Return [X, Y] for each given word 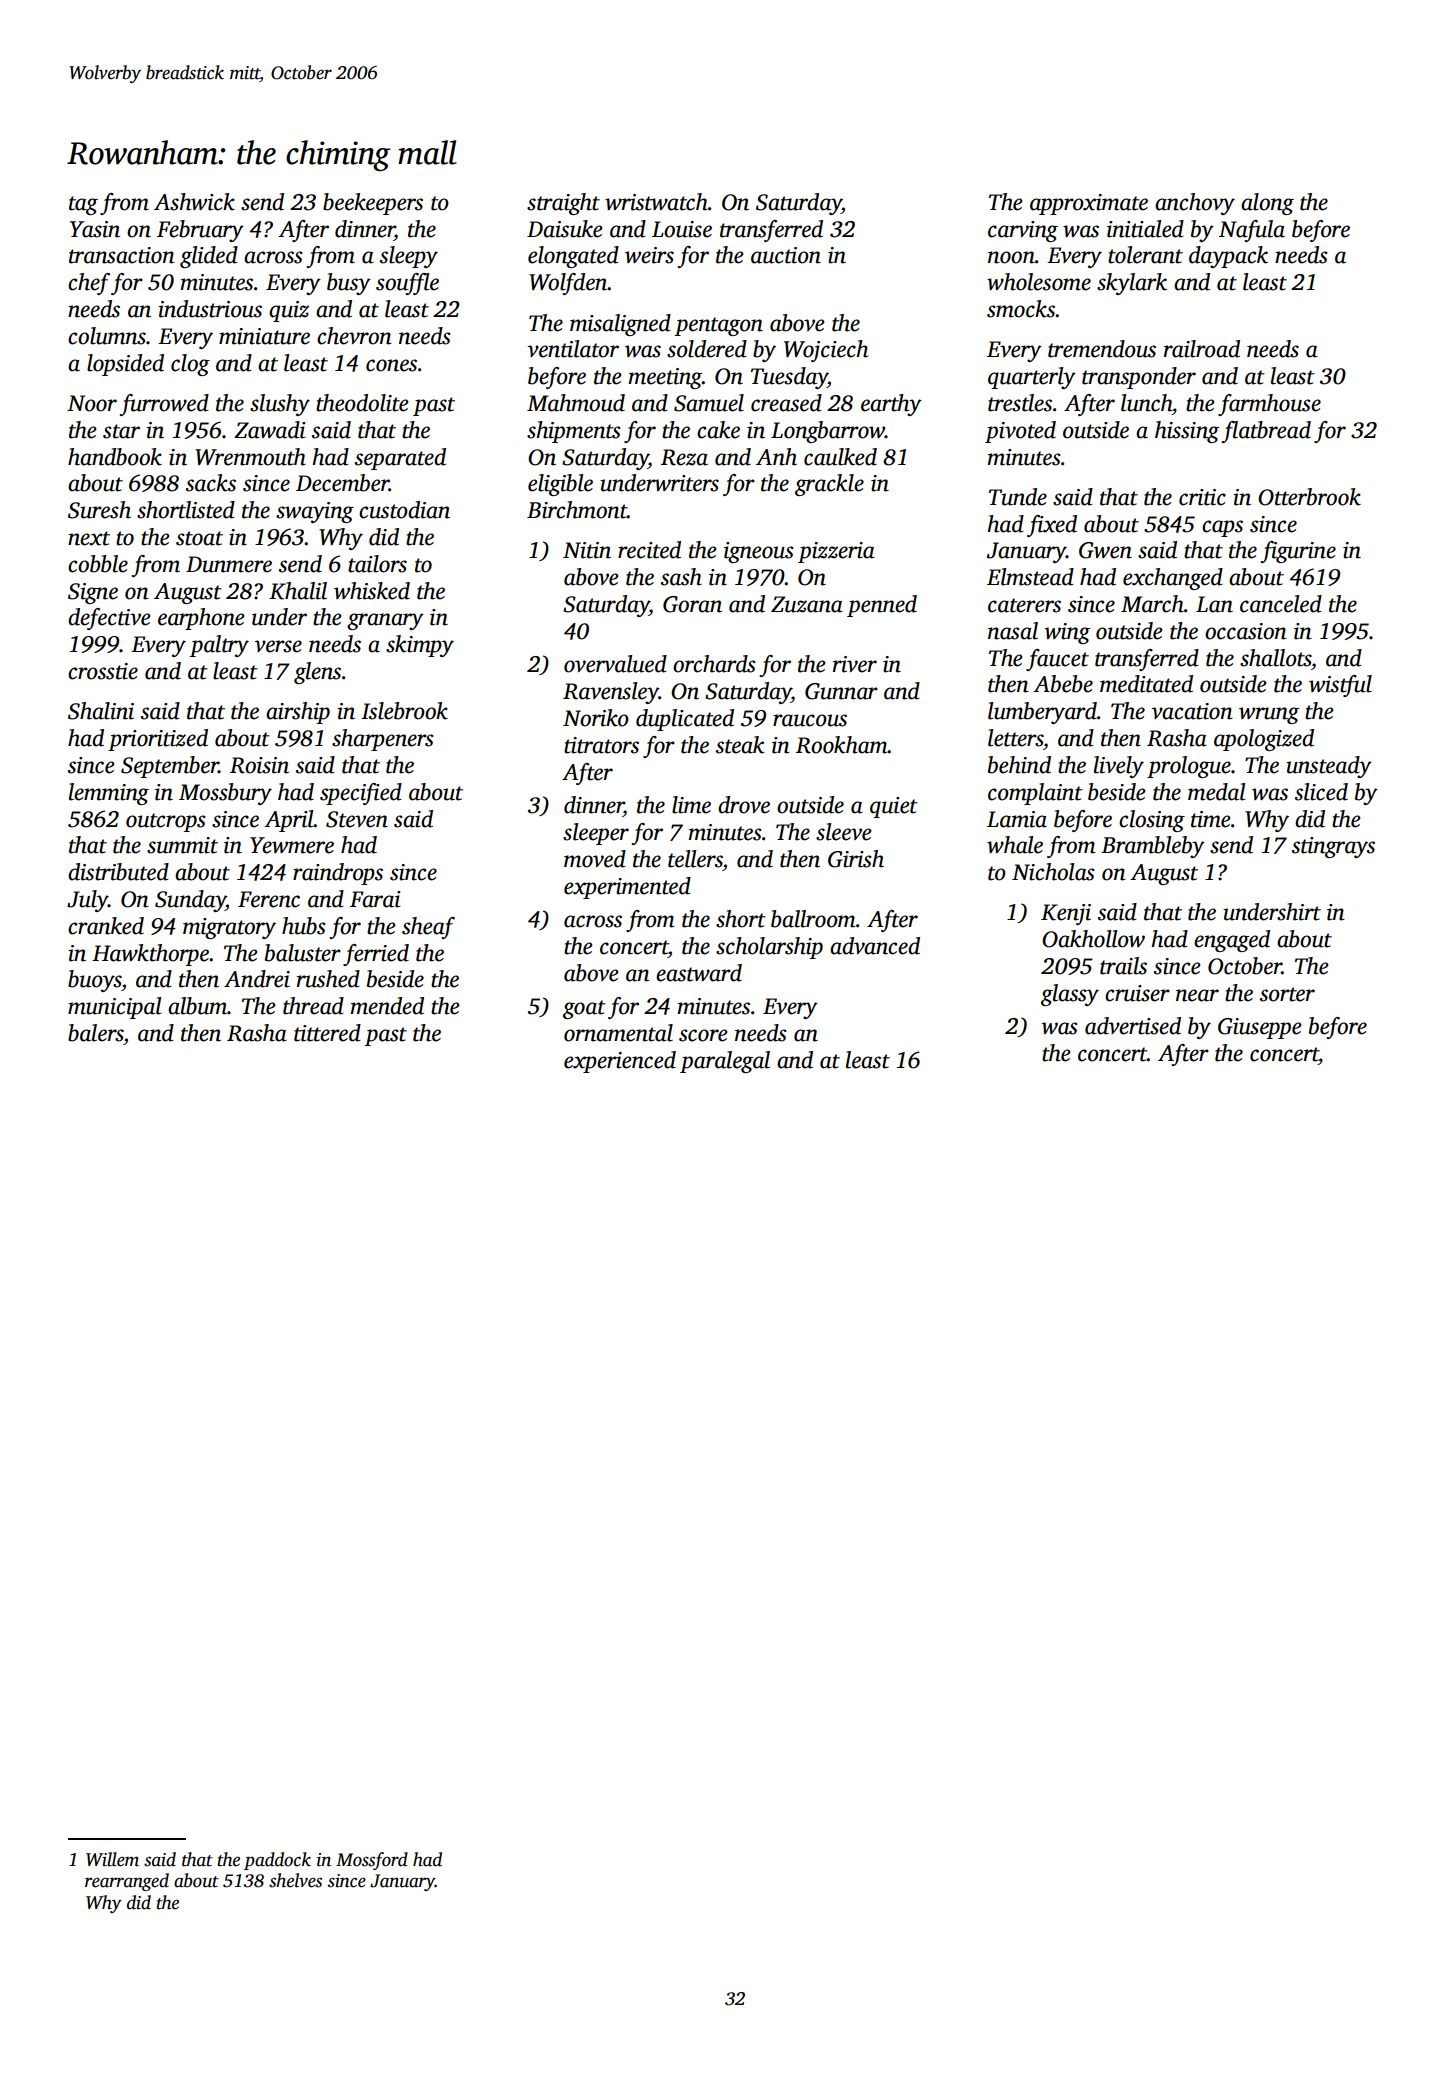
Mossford [372, 1861]
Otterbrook [1309, 497]
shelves [295, 1880]
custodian [404, 510]
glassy [1070, 995]
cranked [106, 926]
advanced [875, 946]
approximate [1089, 204]
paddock [277, 1861]
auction [786, 255]
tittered [327, 1033]
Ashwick [194, 202]
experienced [620, 1062]
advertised [1133, 1026]
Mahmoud [576, 403]
